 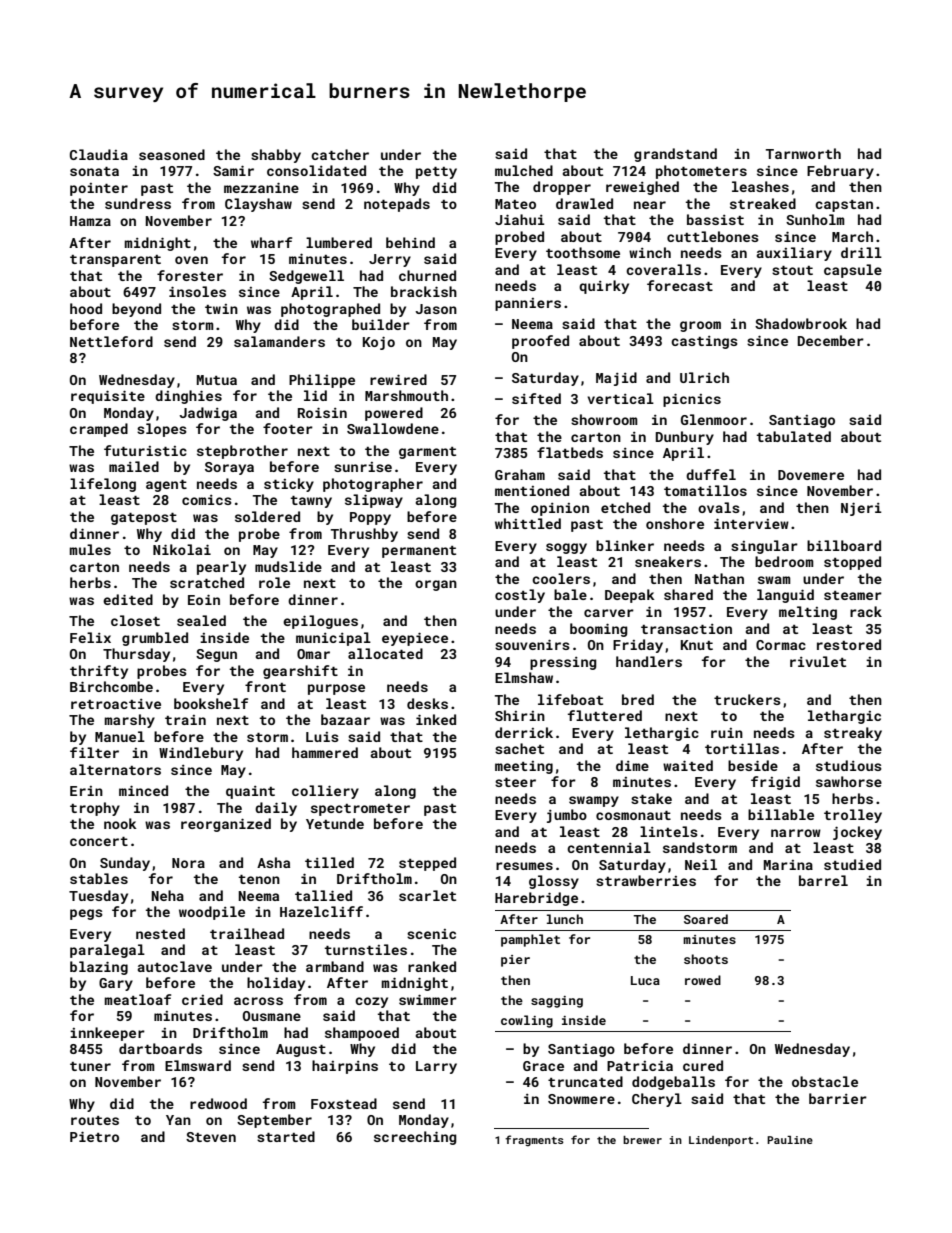 What do you see at coordinates (211, 1137) in the screenshot?
I see `Steven` at bounding box center [211, 1137].
